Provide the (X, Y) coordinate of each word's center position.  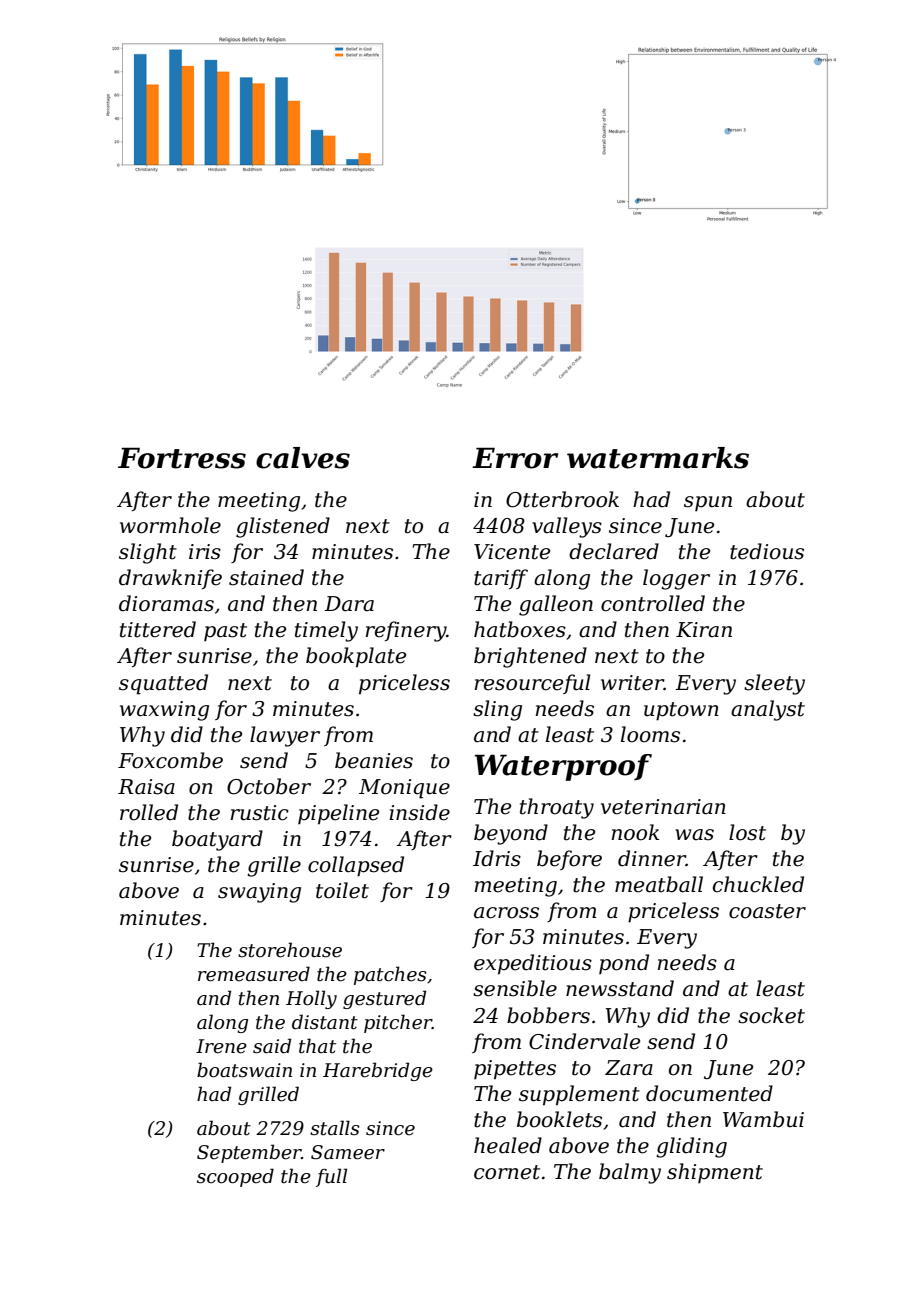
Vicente (512, 552)
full (331, 1177)
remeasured (254, 974)
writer (632, 683)
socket (771, 1015)
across (506, 913)
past (225, 632)
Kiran (704, 630)
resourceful (533, 684)
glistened (283, 527)
